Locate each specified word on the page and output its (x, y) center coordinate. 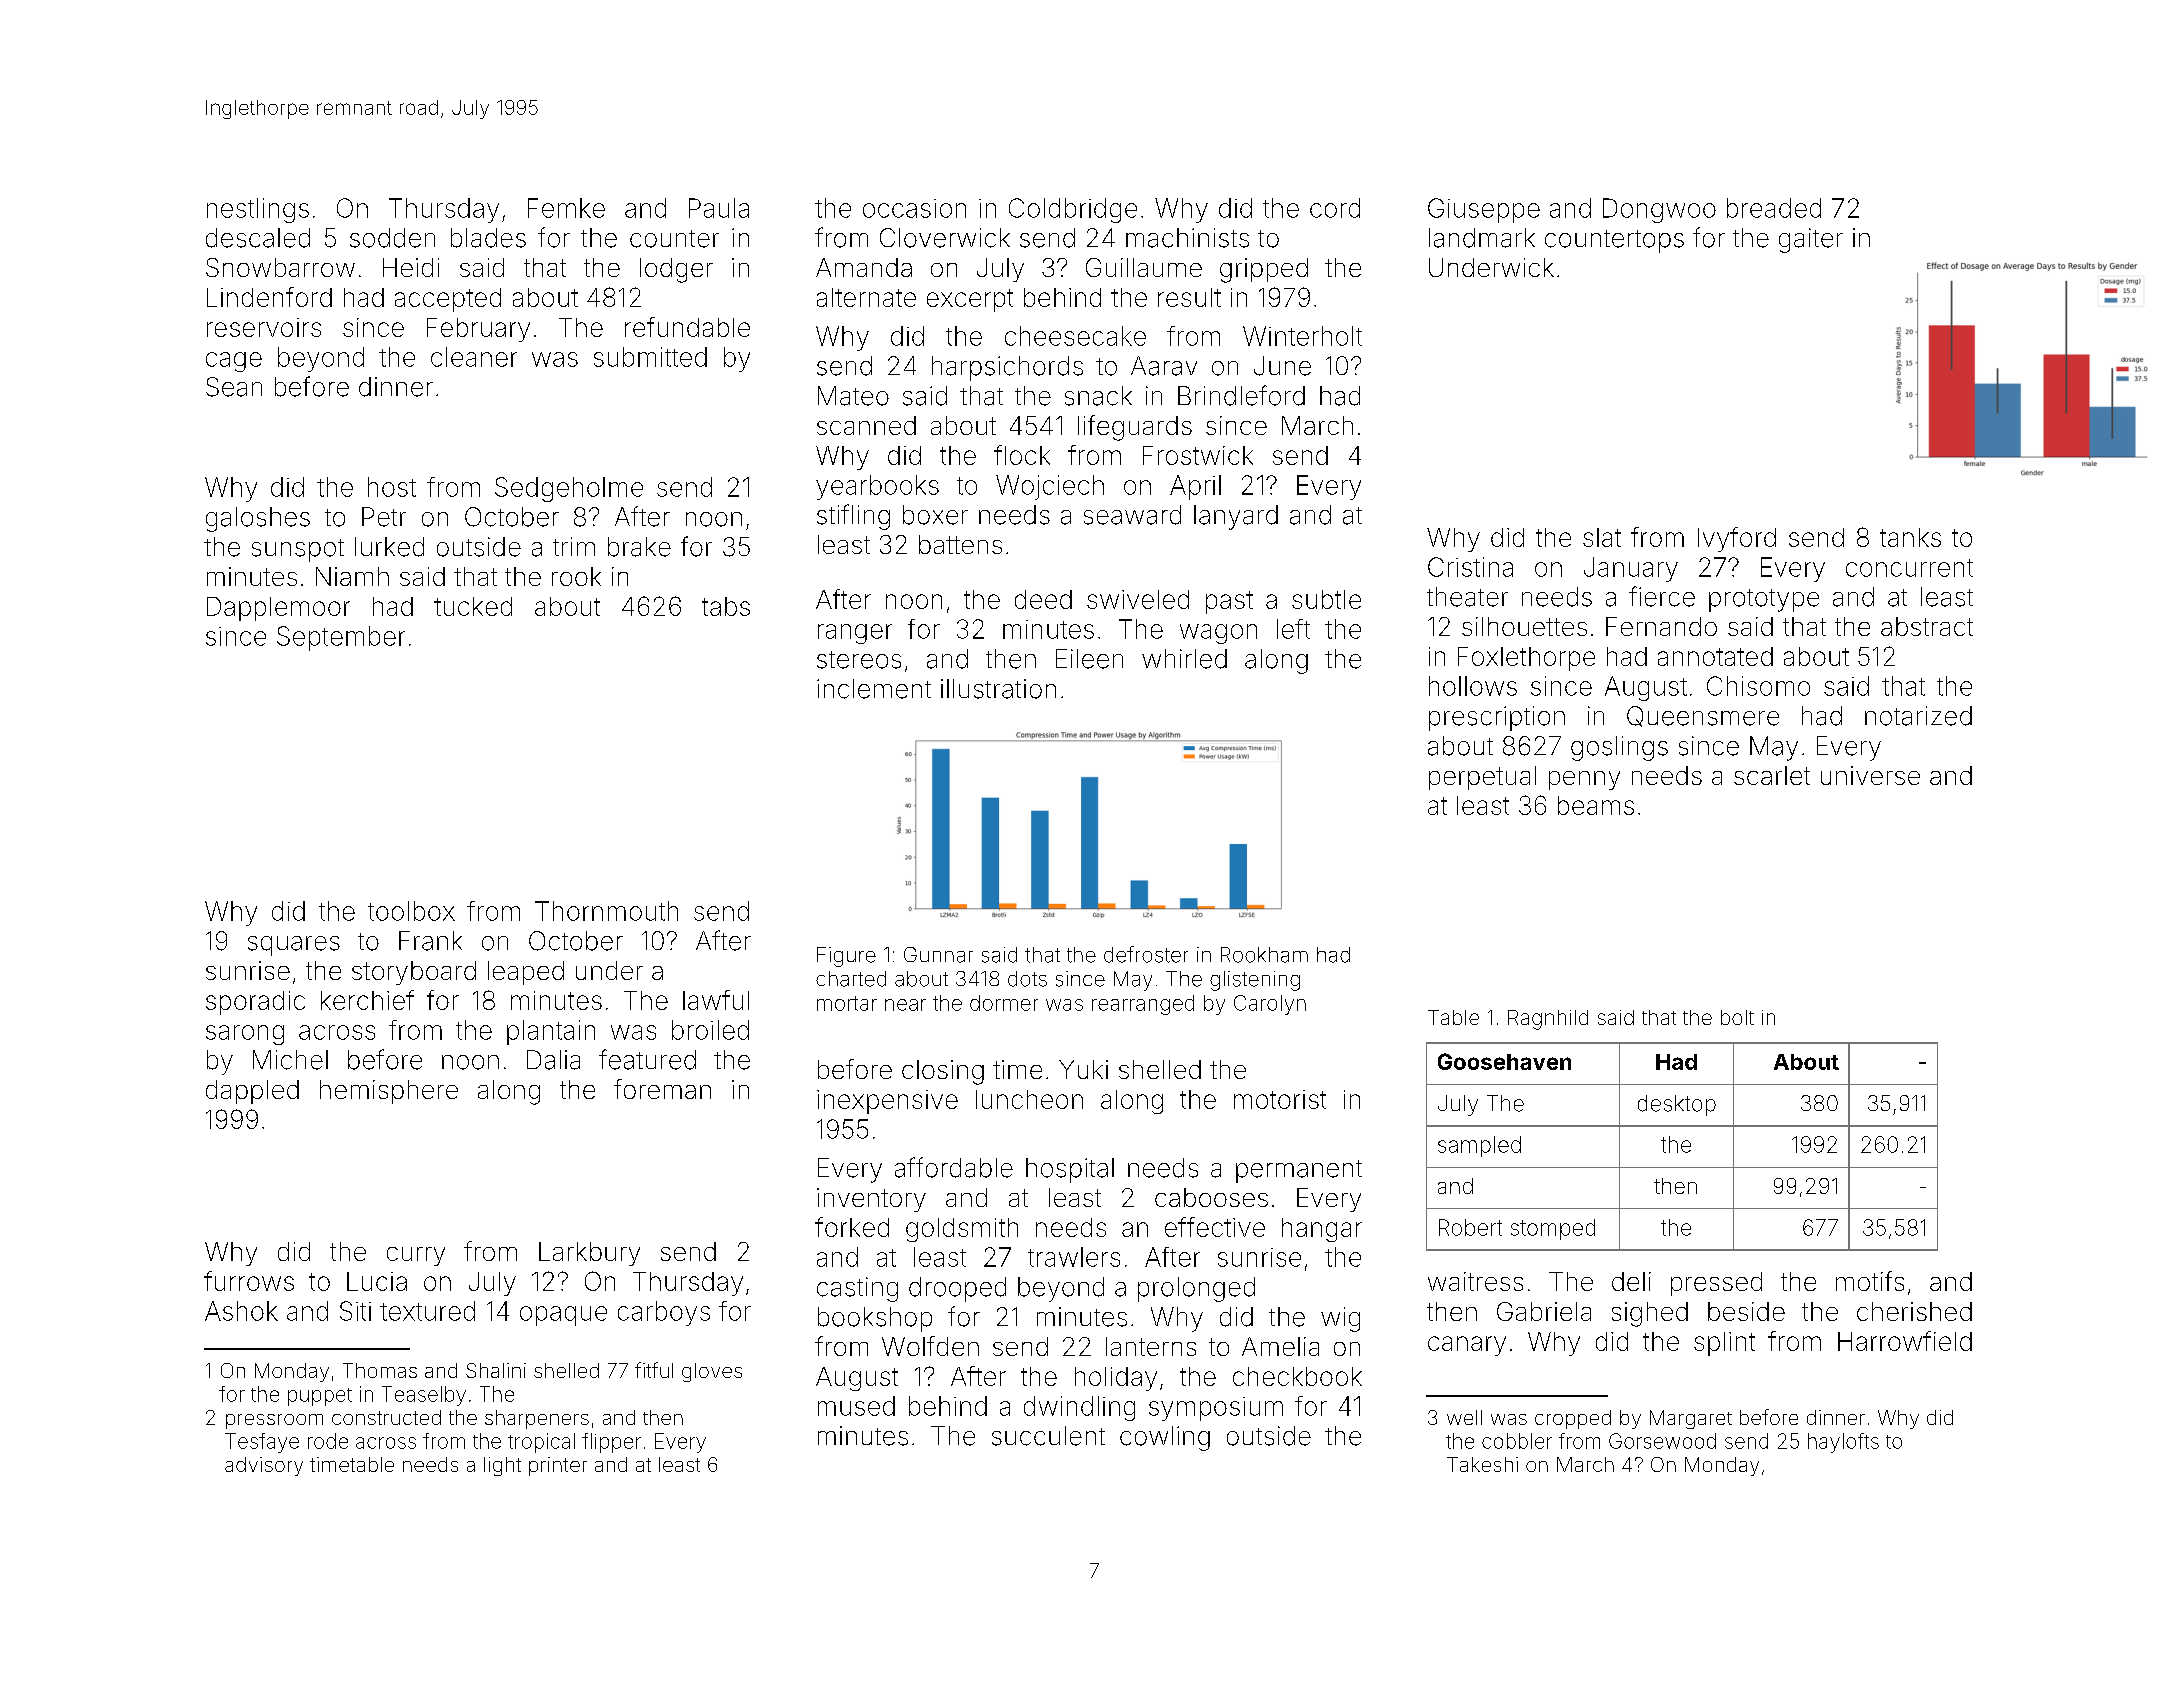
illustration (998, 689)
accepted (448, 300)
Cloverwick (945, 238)
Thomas (380, 1370)
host (392, 487)
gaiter (1811, 240)
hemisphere (389, 1092)
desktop (1677, 1105)
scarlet (1772, 775)
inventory (871, 1200)
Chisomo (1758, 686)
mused (856, 1406)
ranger (855, 634)
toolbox (411, 911)
